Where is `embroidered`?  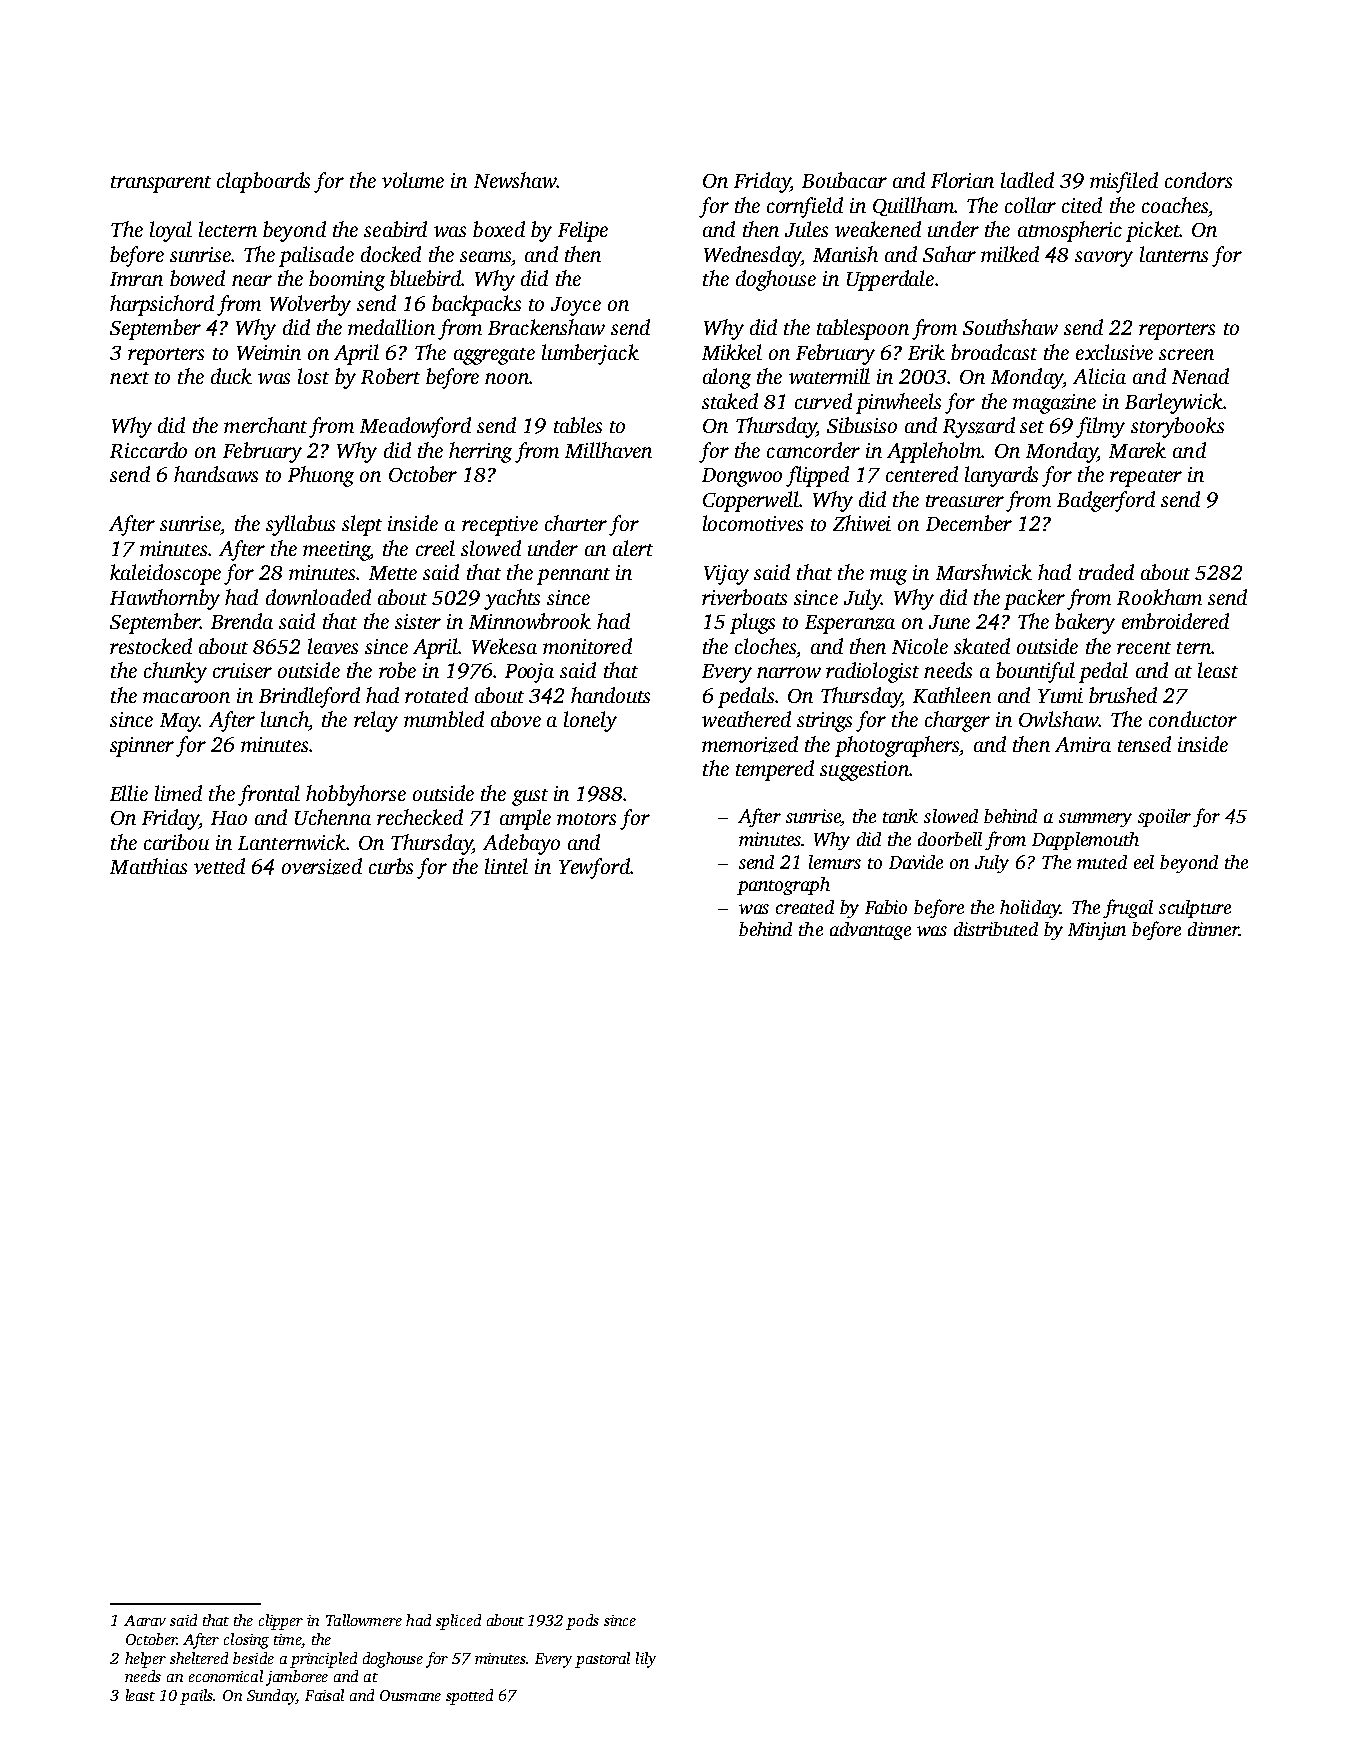
embroidered is located at coordinates (1175, 621).
